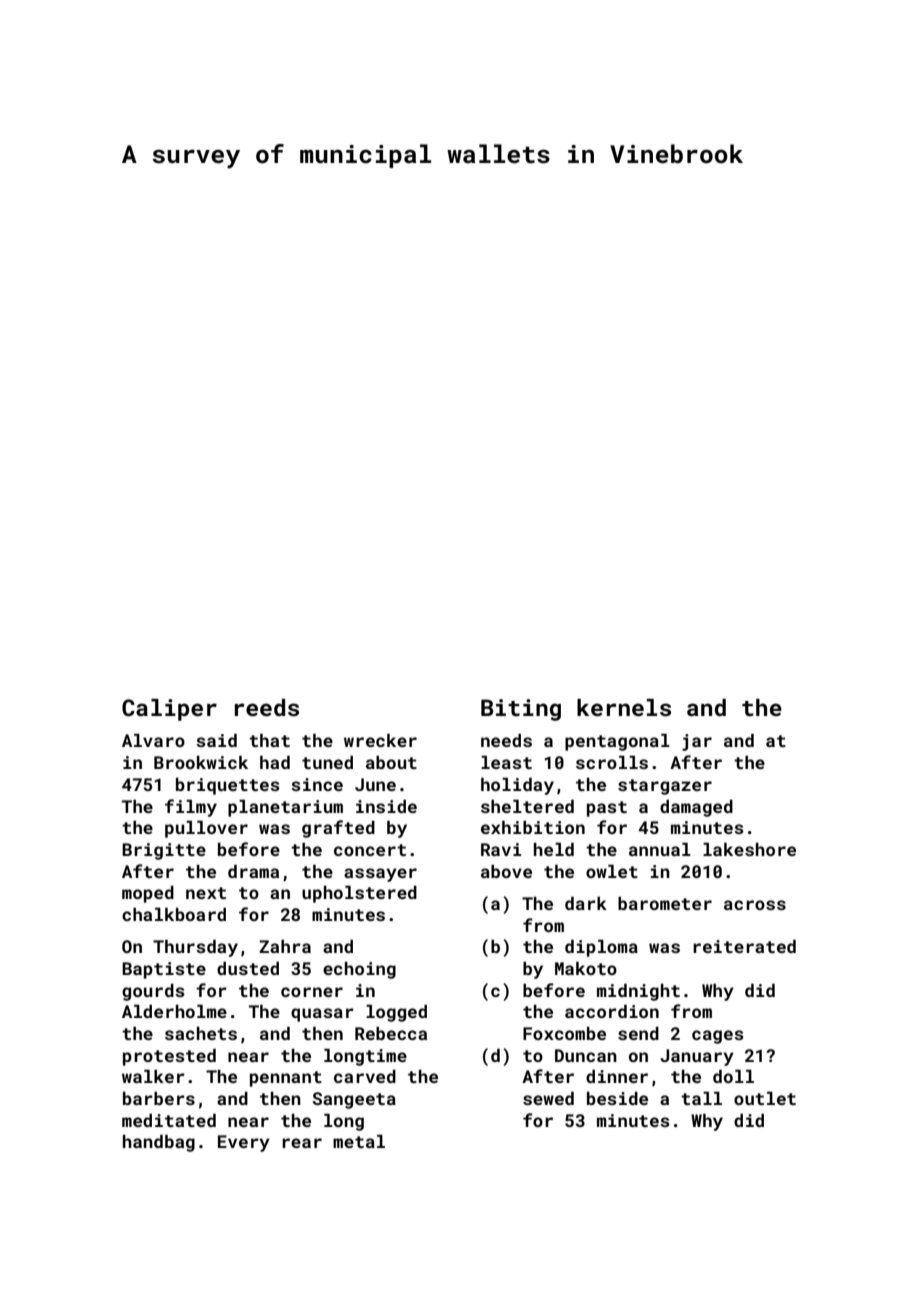 The image size is (924, 1311). Describe the element at coordinates (159, 1143) in the screenshot. I see `handbag` at that location.
